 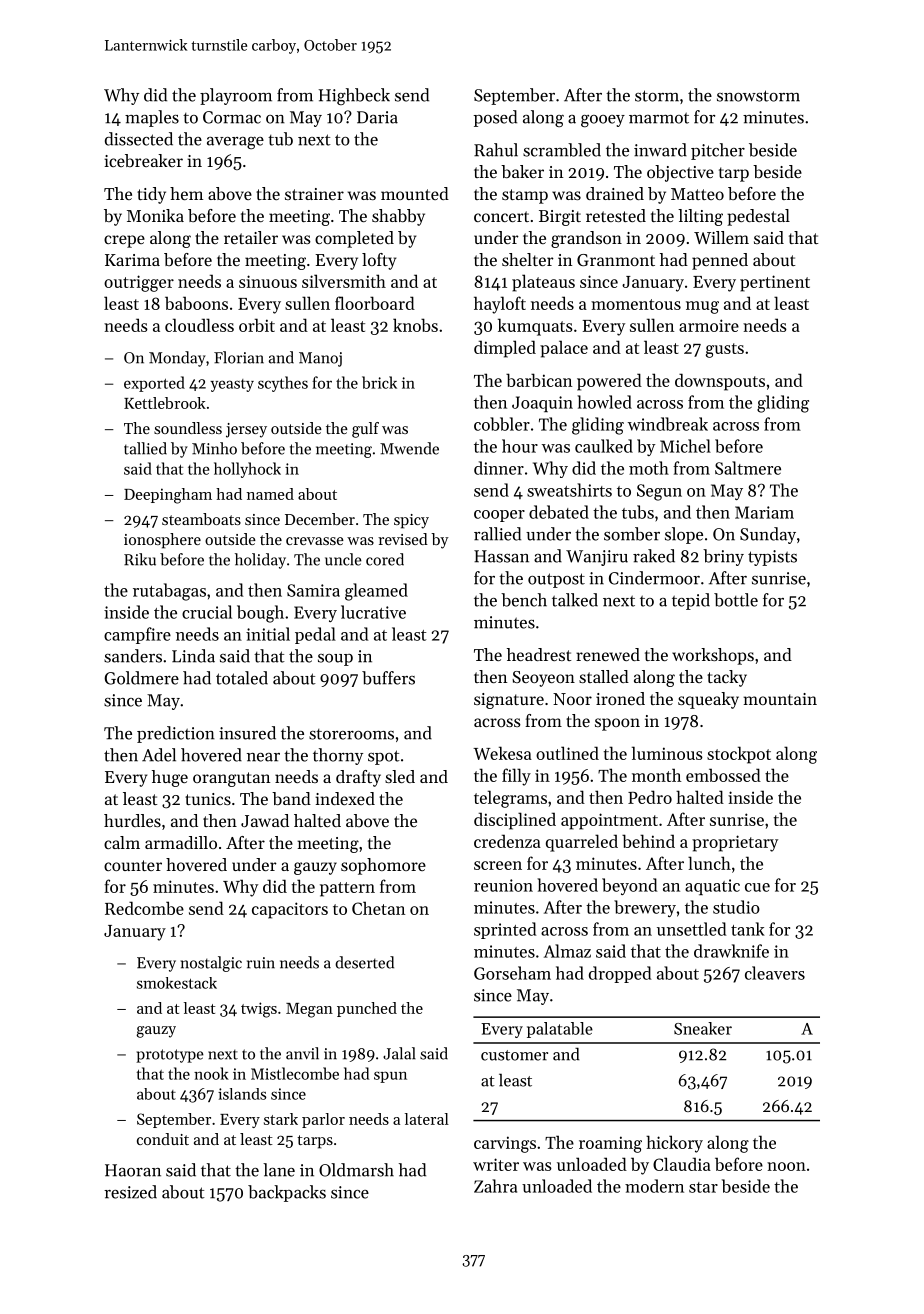 What do you see at coordinates (524, 600) in the screenshot?
I see `bench` at bounding box center [524, 600].
